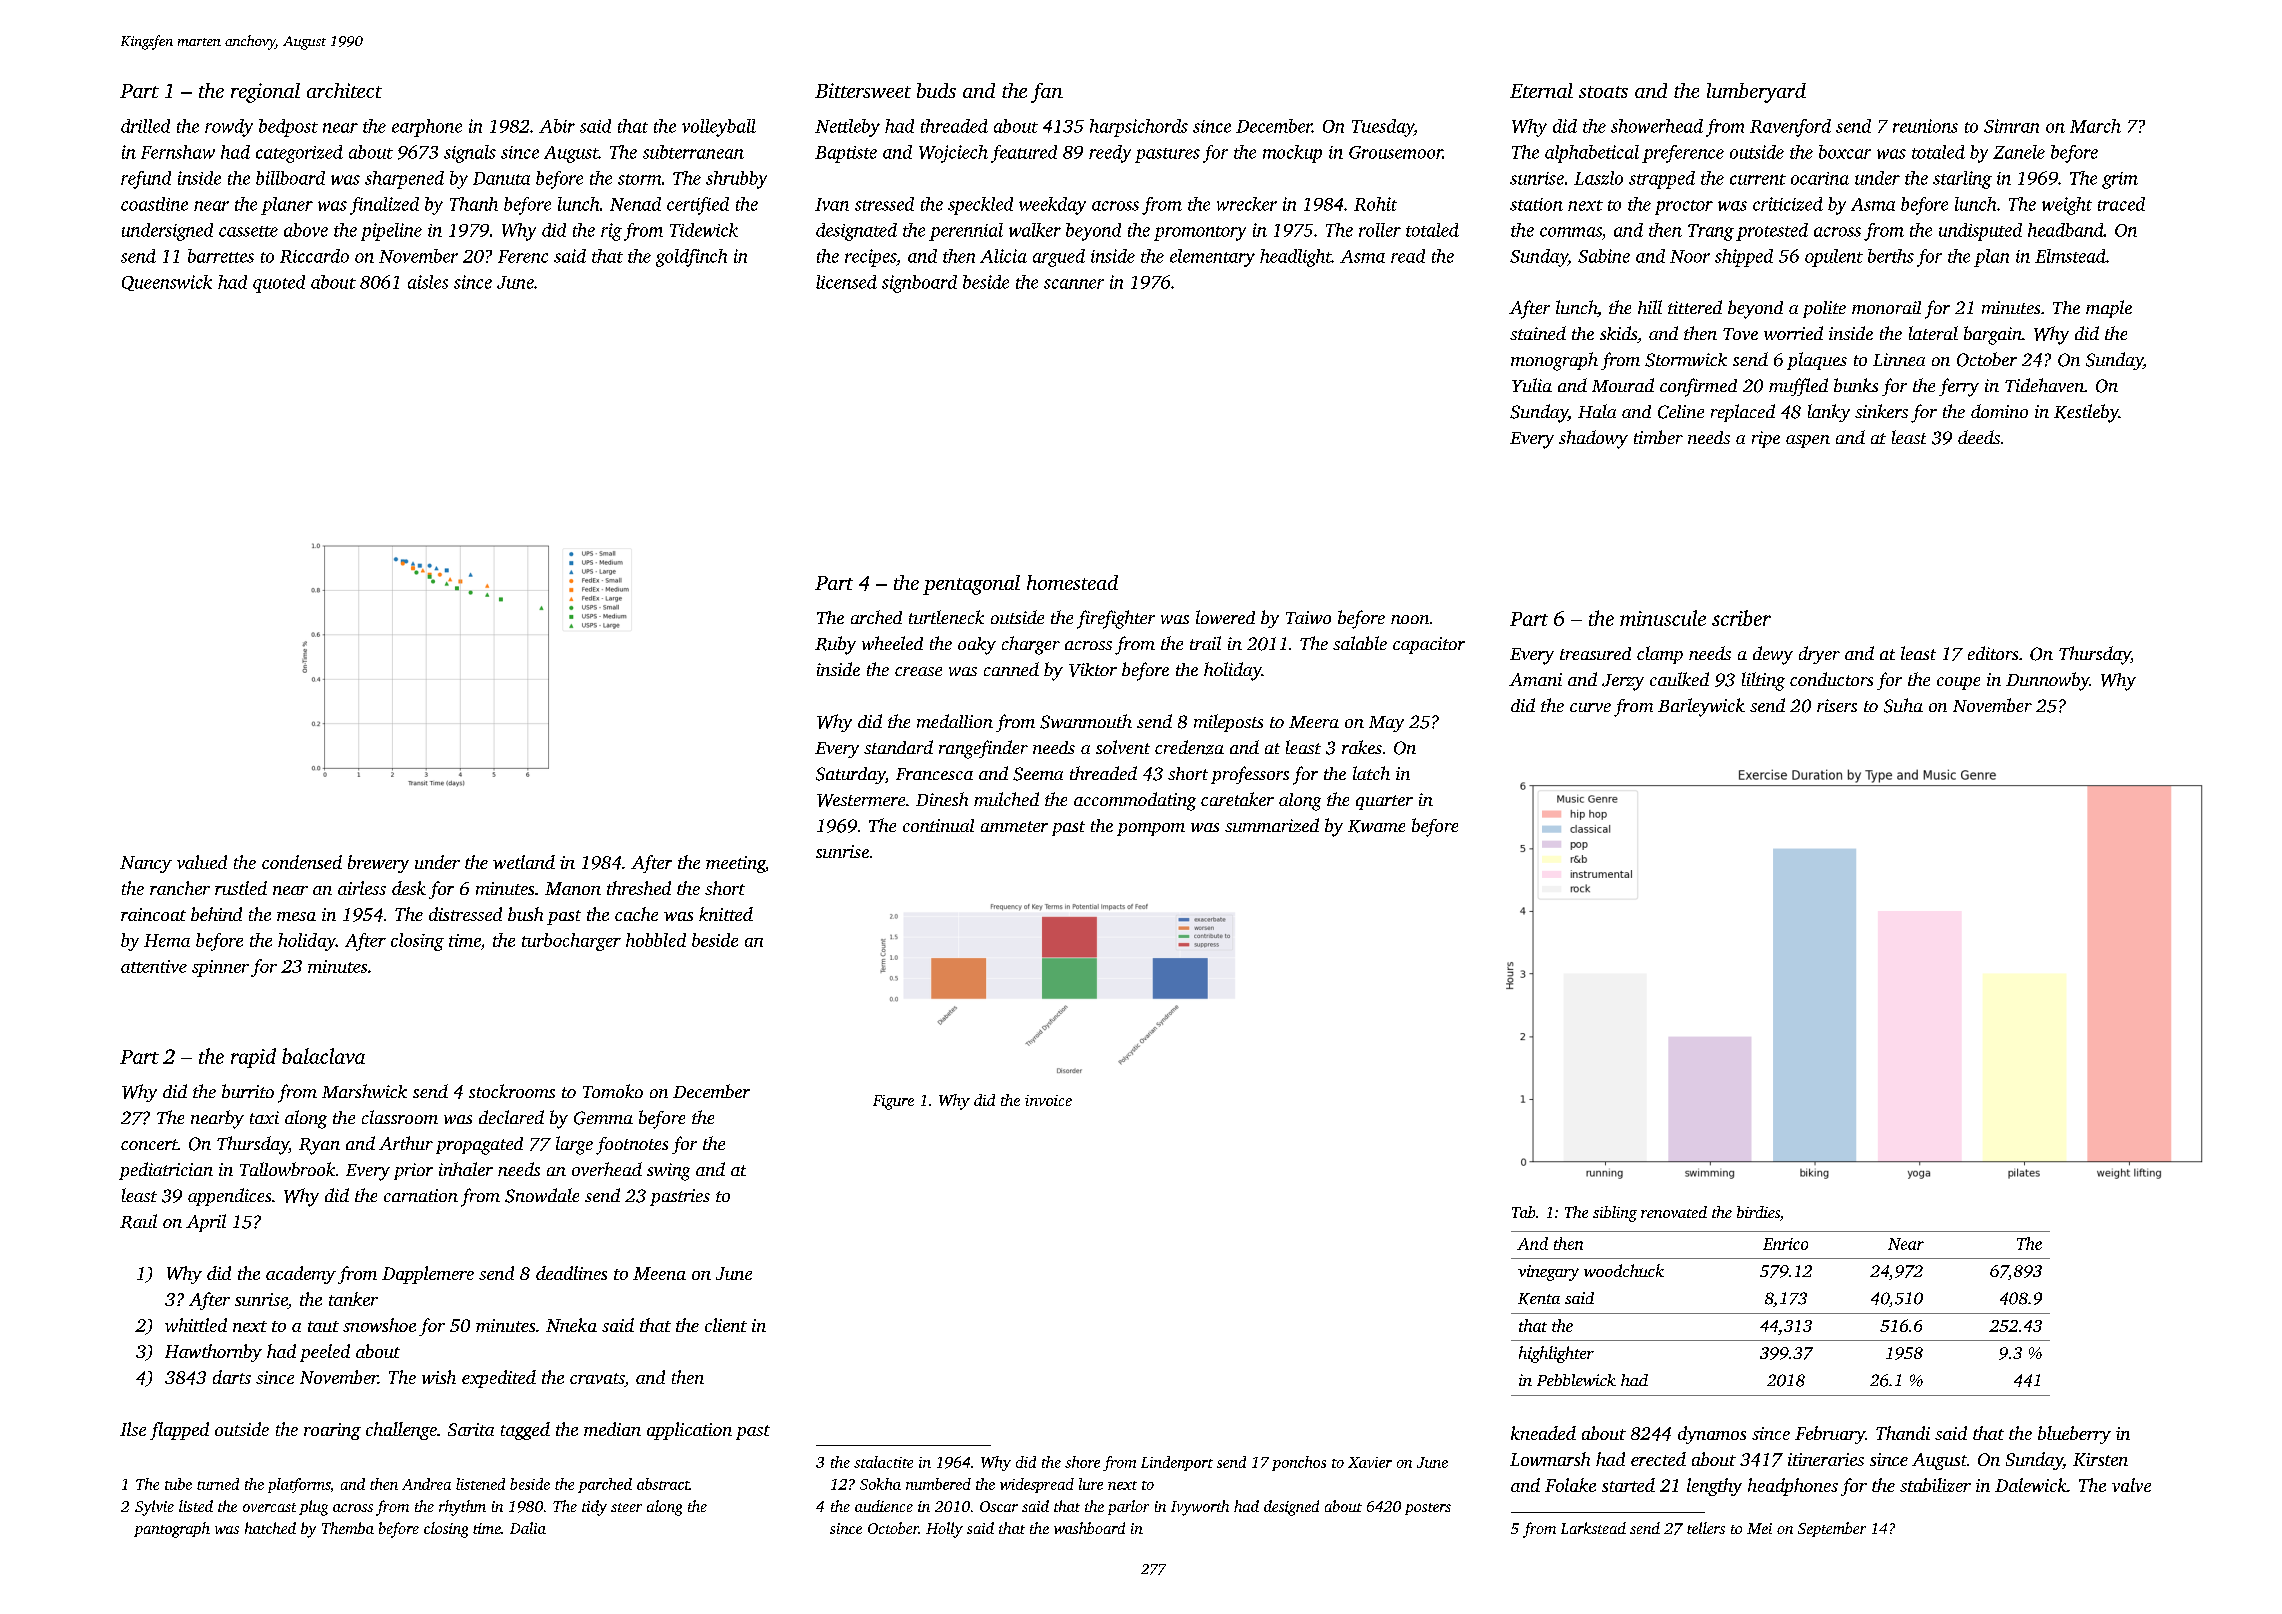 The height and width of the screenshot is (1614, 2282). Describe the element at coordinates (1674, 1212) in the screenshot. I see `renovated` at that location.
